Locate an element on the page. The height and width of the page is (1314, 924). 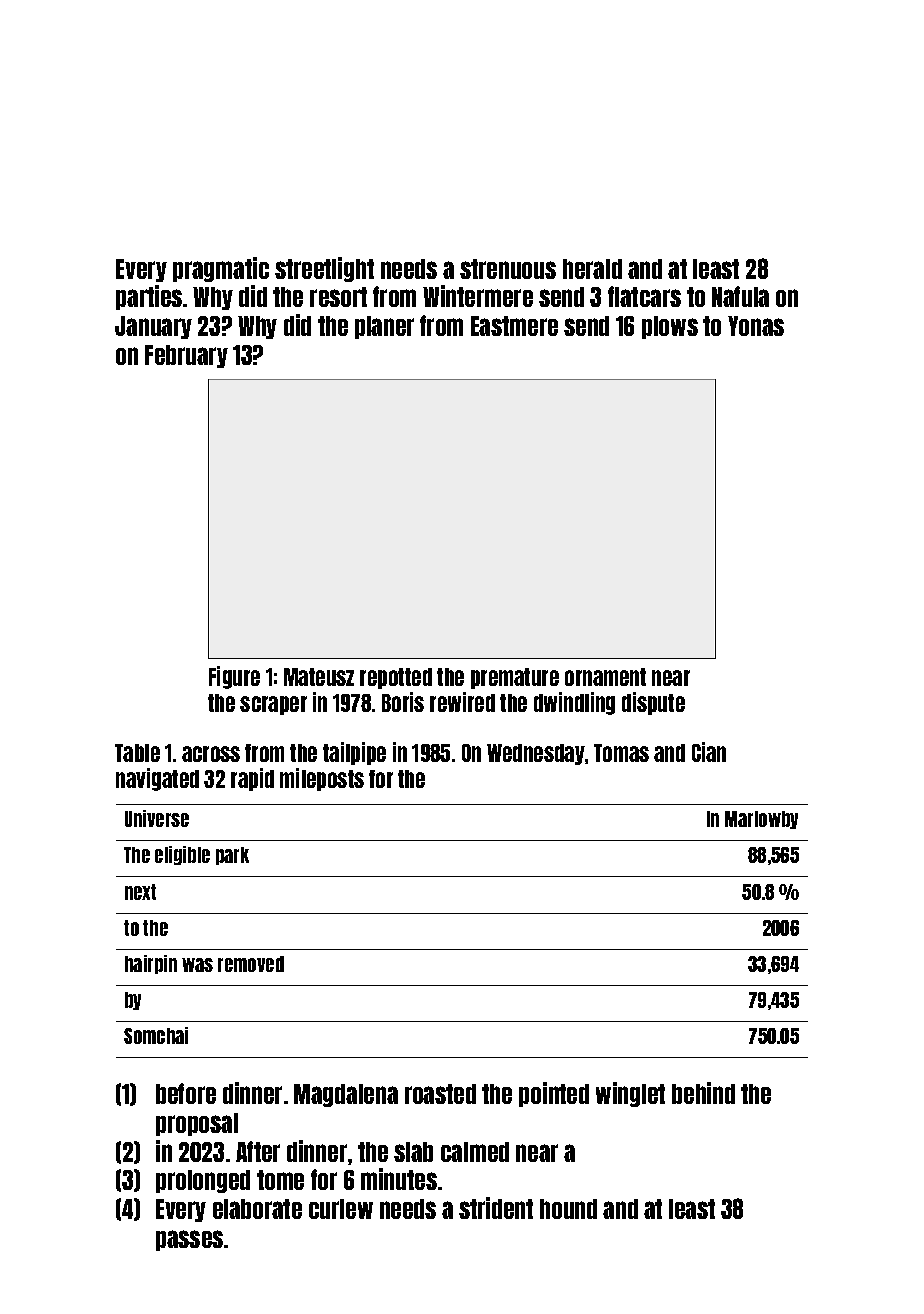
ornament is located at coordinates (605, 677).
